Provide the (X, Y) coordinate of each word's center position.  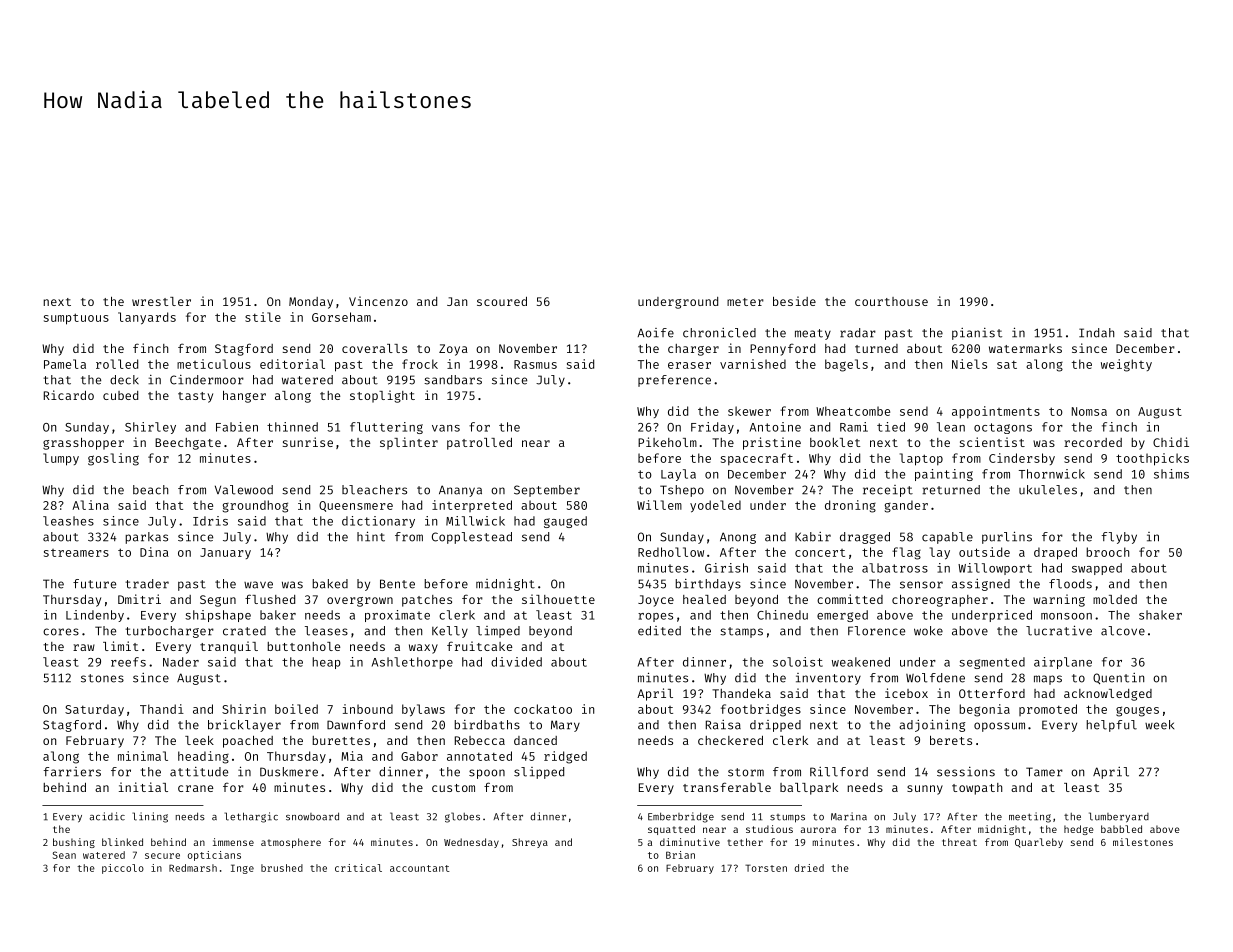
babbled (1121, 829)
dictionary (378, 522)
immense (233, 842)
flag (906, 553)
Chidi (1171, 442)
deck (124, 380)
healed (704, 599)
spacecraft (757, 459)
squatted (671, 830)
